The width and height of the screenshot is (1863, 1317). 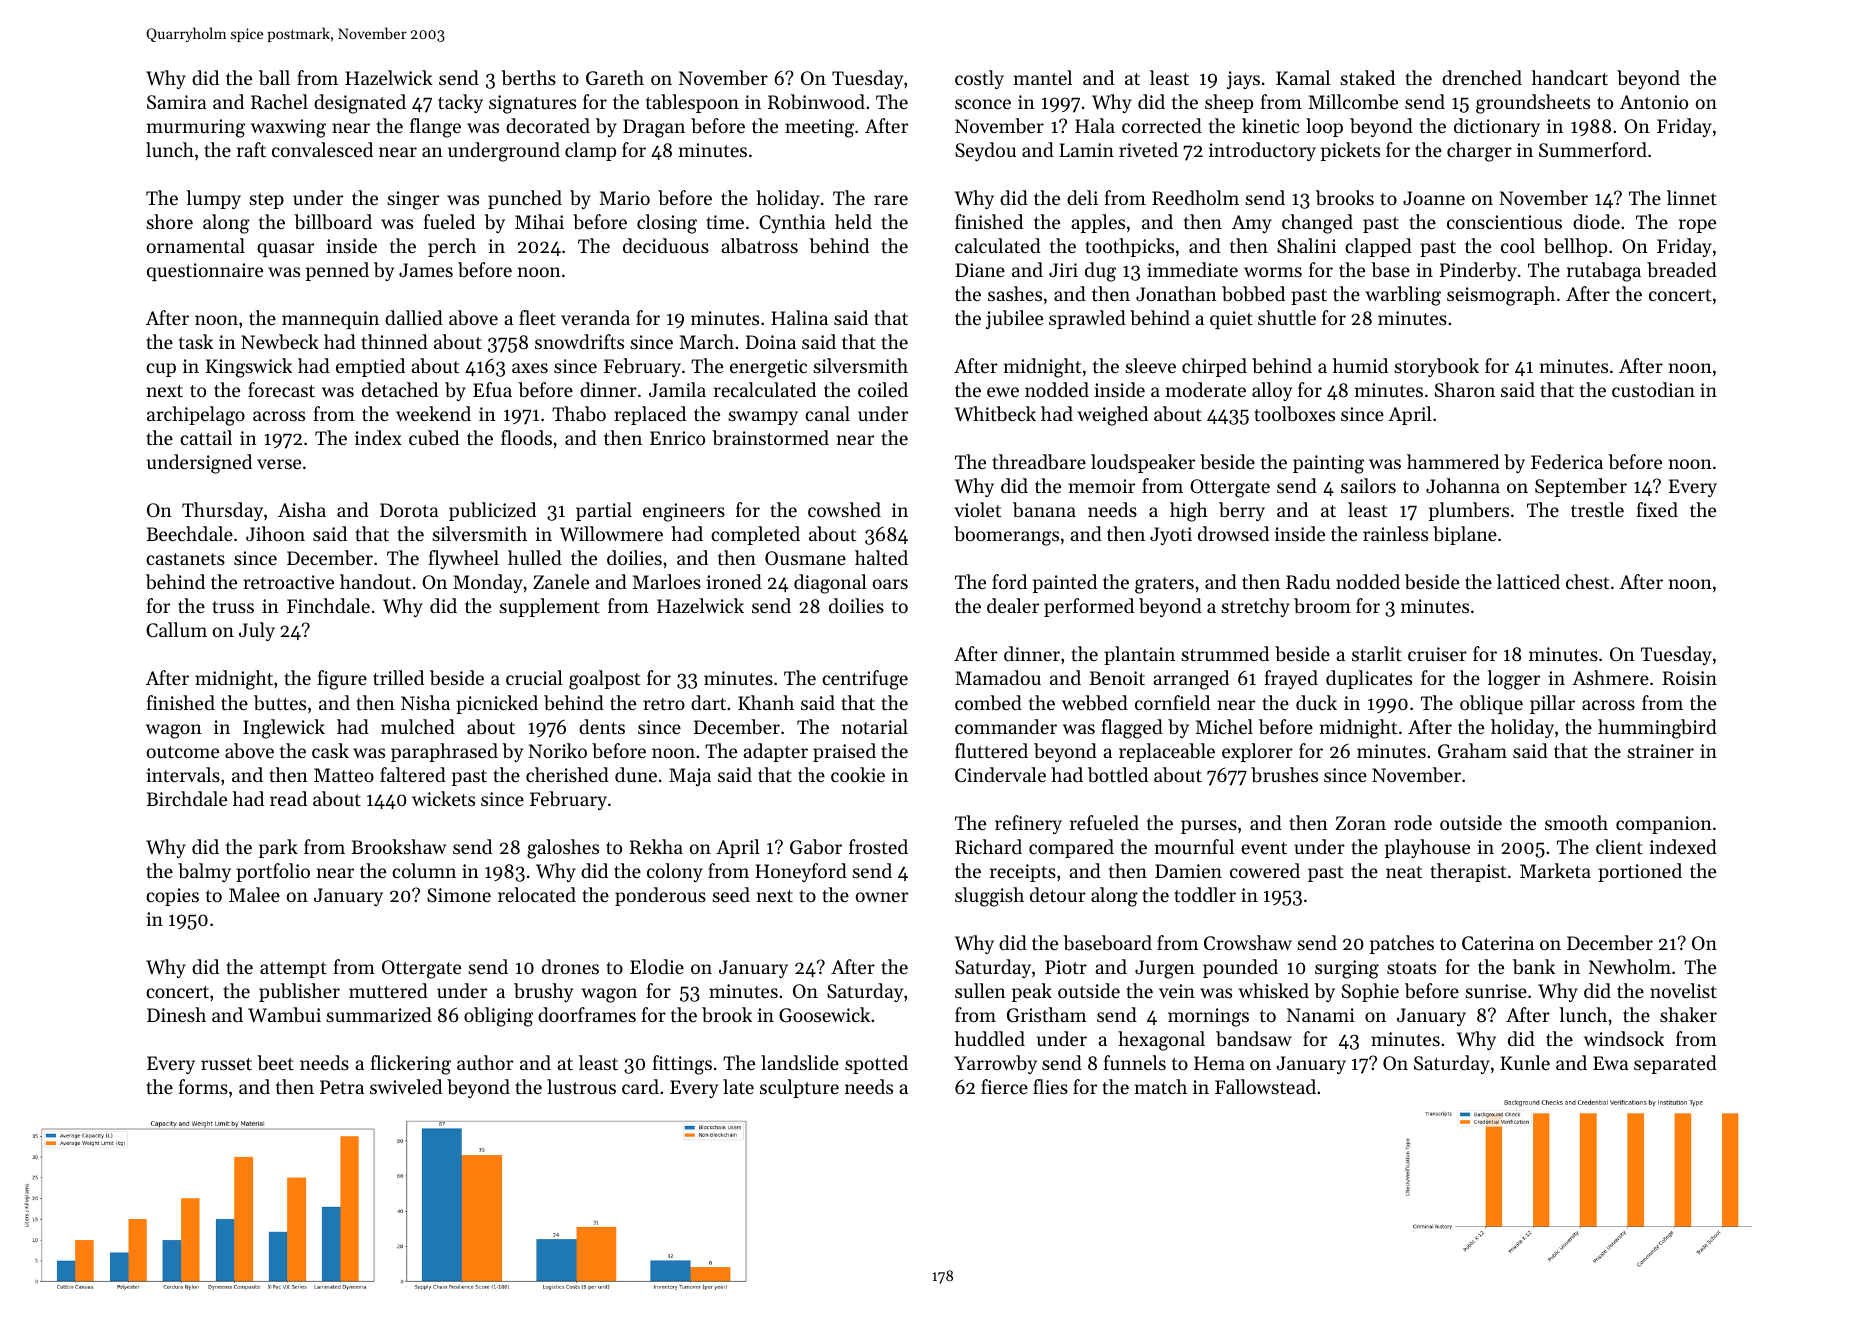 What do you see at coordinates (1657, 509) in the screenshot?
I see `fixed` at bounding box center [1657, 509].
